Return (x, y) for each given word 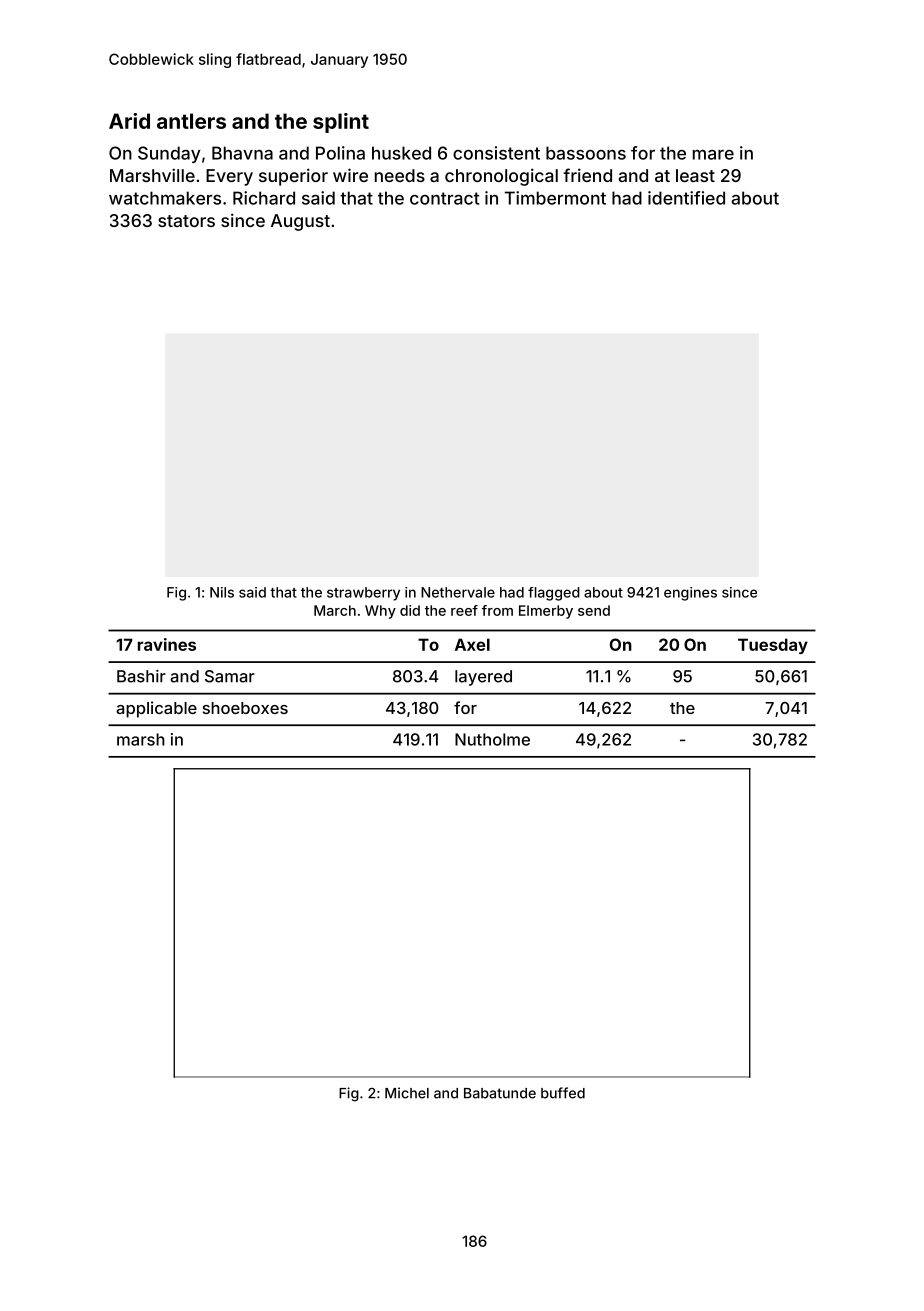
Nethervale (458, 592)
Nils (222, 592)
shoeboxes (245, 708)
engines (690, 594)
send (594, 610)
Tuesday (773, 646)
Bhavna (242, 153)
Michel (407, 1093)
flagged (554, 594)
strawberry (363, 594)
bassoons (586, 153)
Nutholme (492, 739)
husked (401, 153)
